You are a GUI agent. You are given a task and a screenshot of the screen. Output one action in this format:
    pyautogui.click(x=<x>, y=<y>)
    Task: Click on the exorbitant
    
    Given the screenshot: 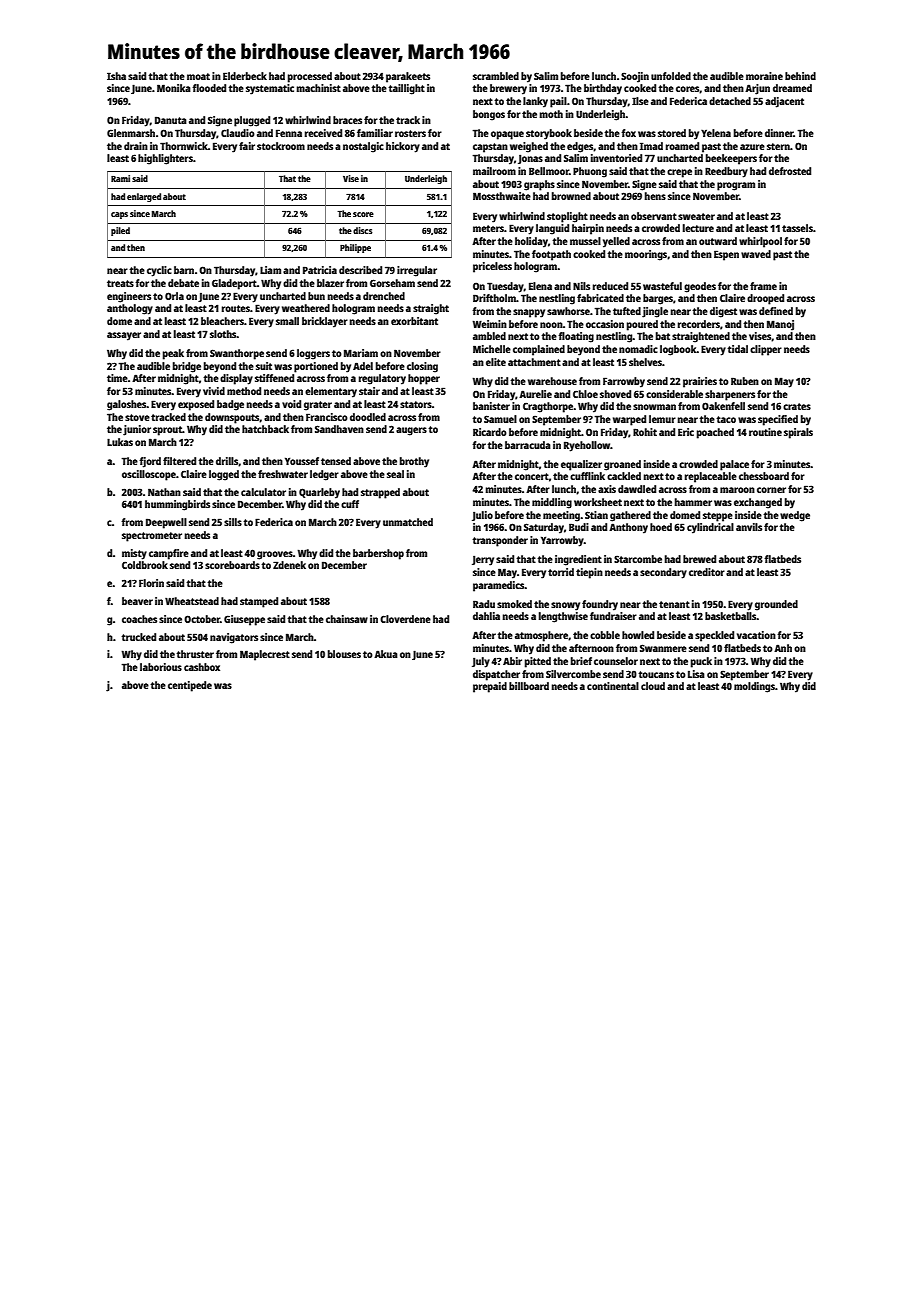 What is the action you would take?
    pyautogui.click(x=414, y=321)
